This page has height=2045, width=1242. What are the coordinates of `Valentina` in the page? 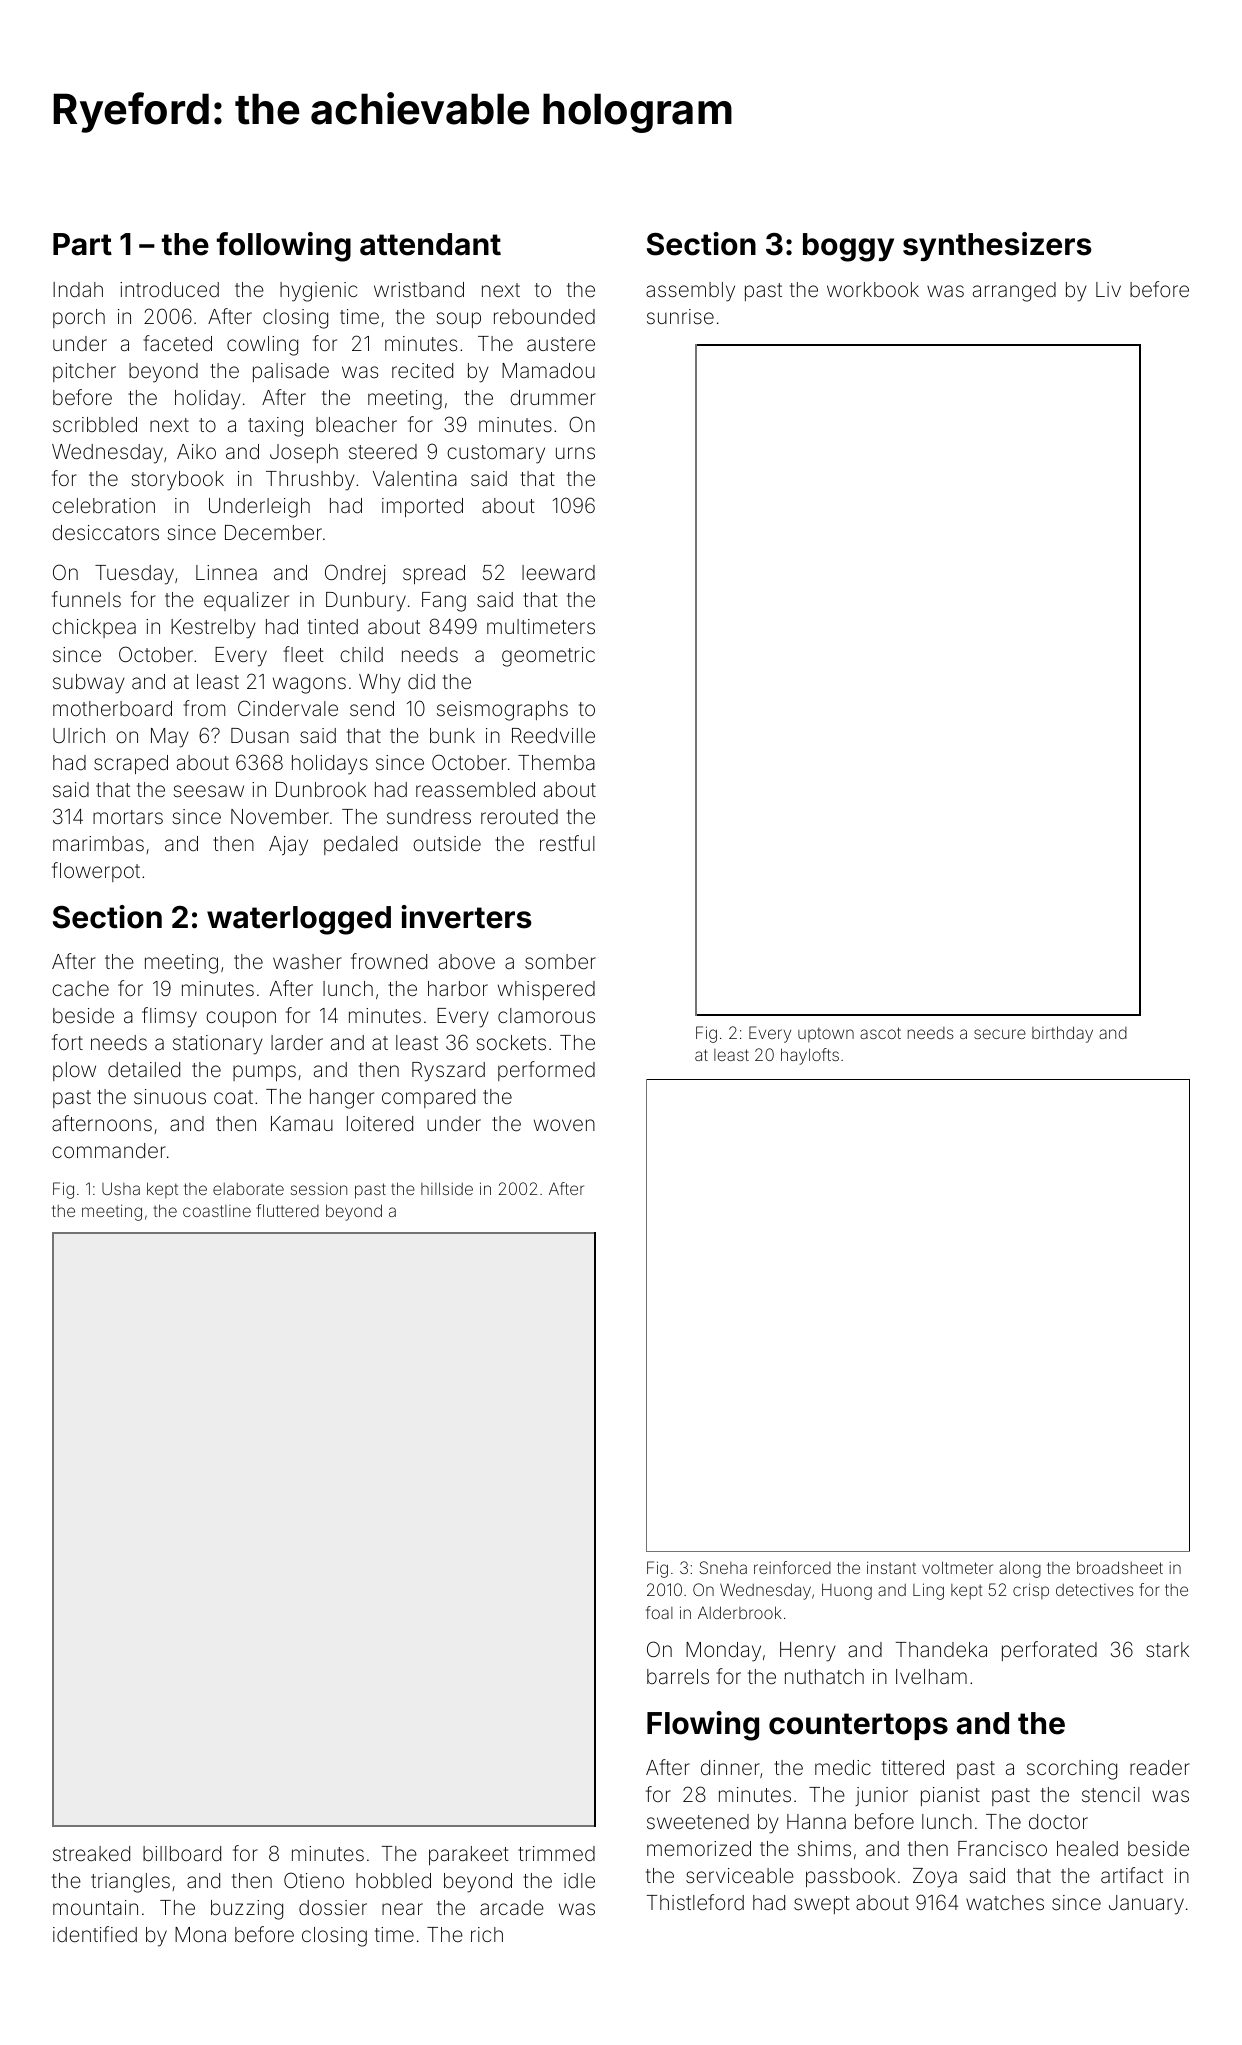 It's located at (415, 478).
